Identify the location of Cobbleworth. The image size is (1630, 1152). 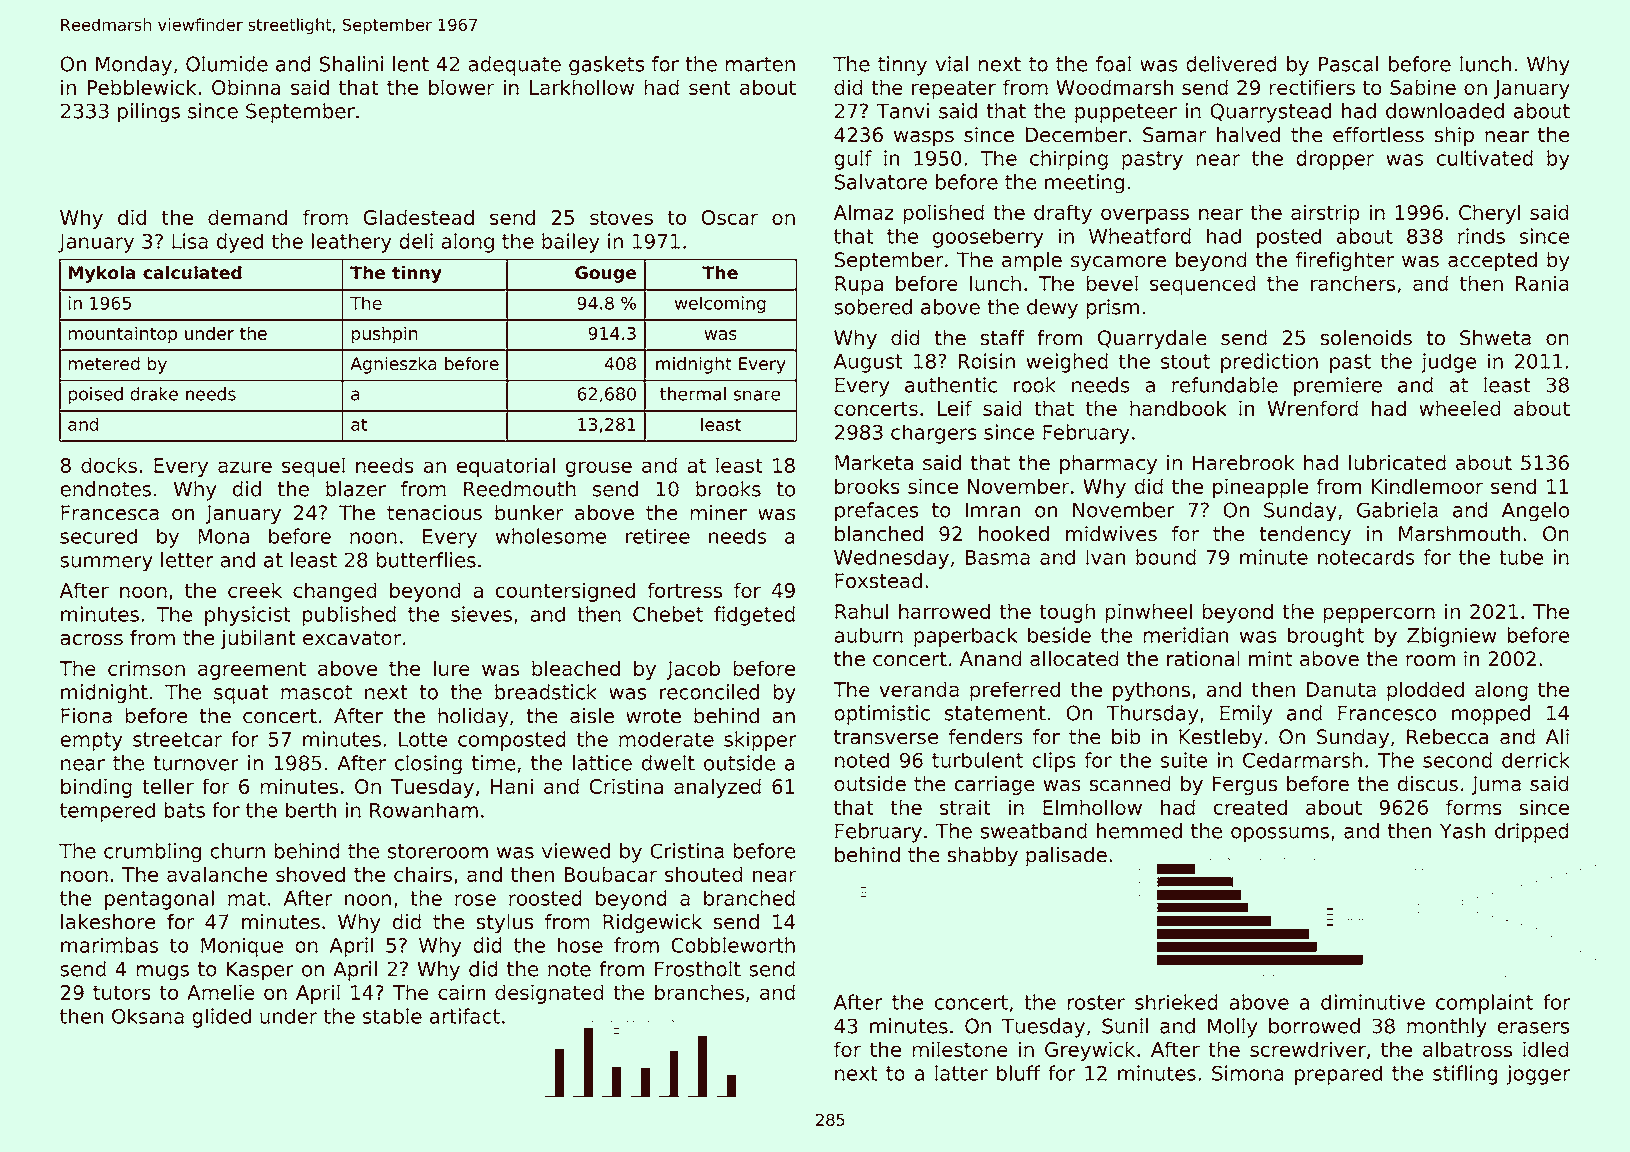
(733, 945).
